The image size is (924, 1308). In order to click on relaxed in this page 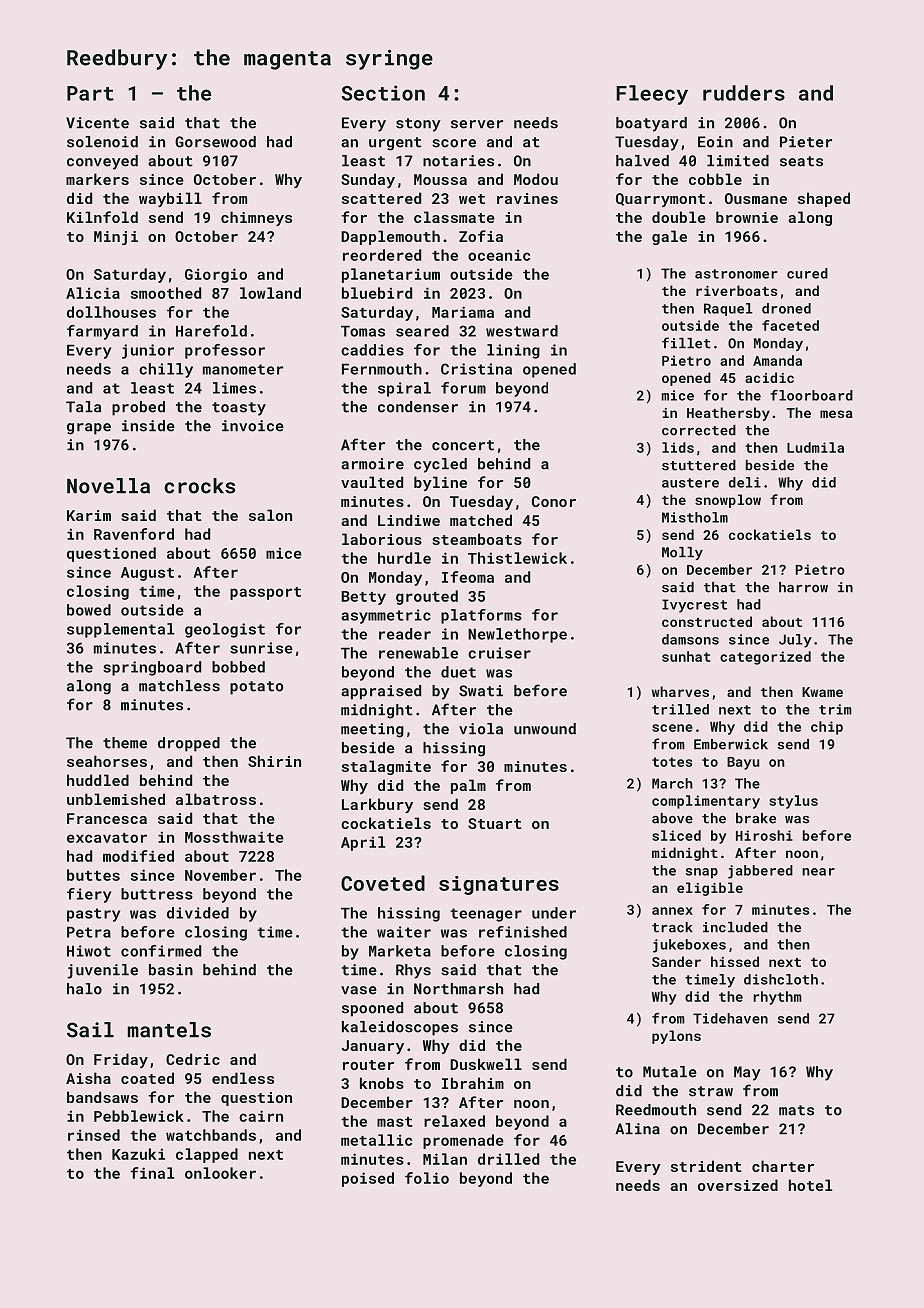, I will do `click(454, 1121)`.
